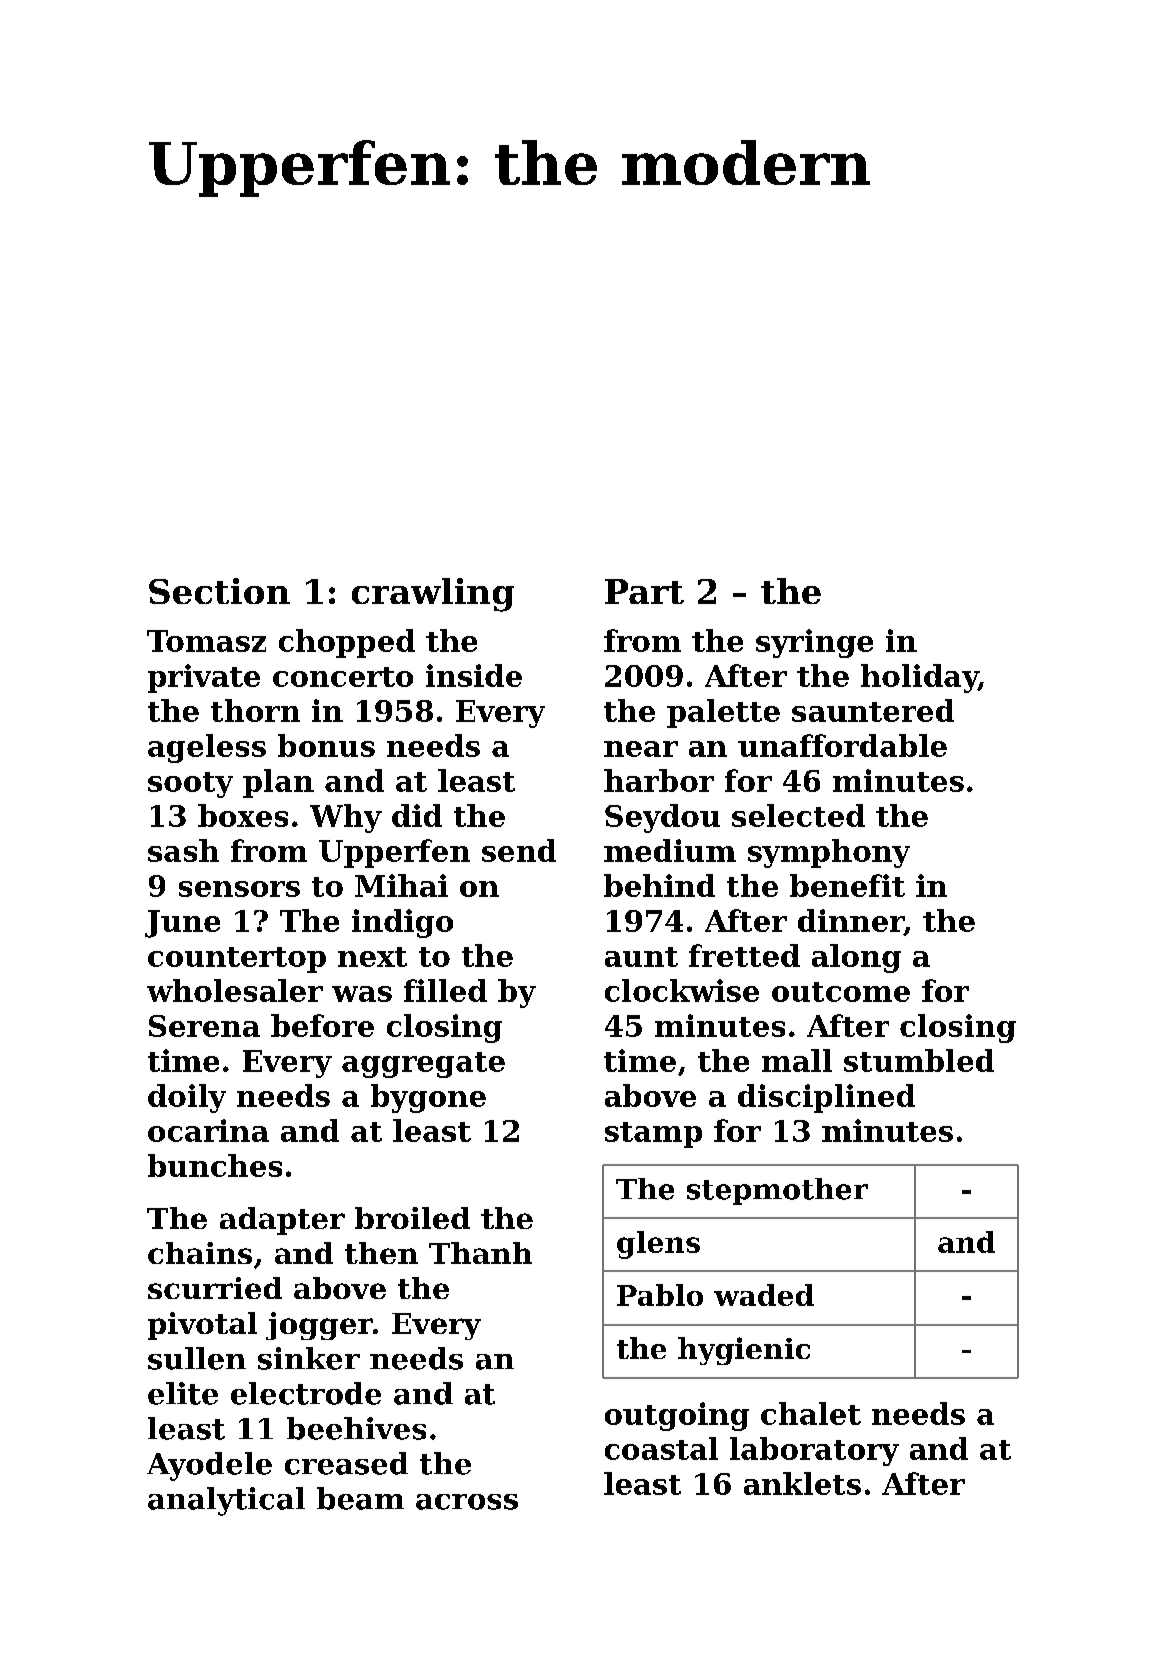 The width and height of the document is (1165, 1654). What do you see at coordinates (653, 1135) in the document?
I see `stamp` at bounding box center [653, 1135].
